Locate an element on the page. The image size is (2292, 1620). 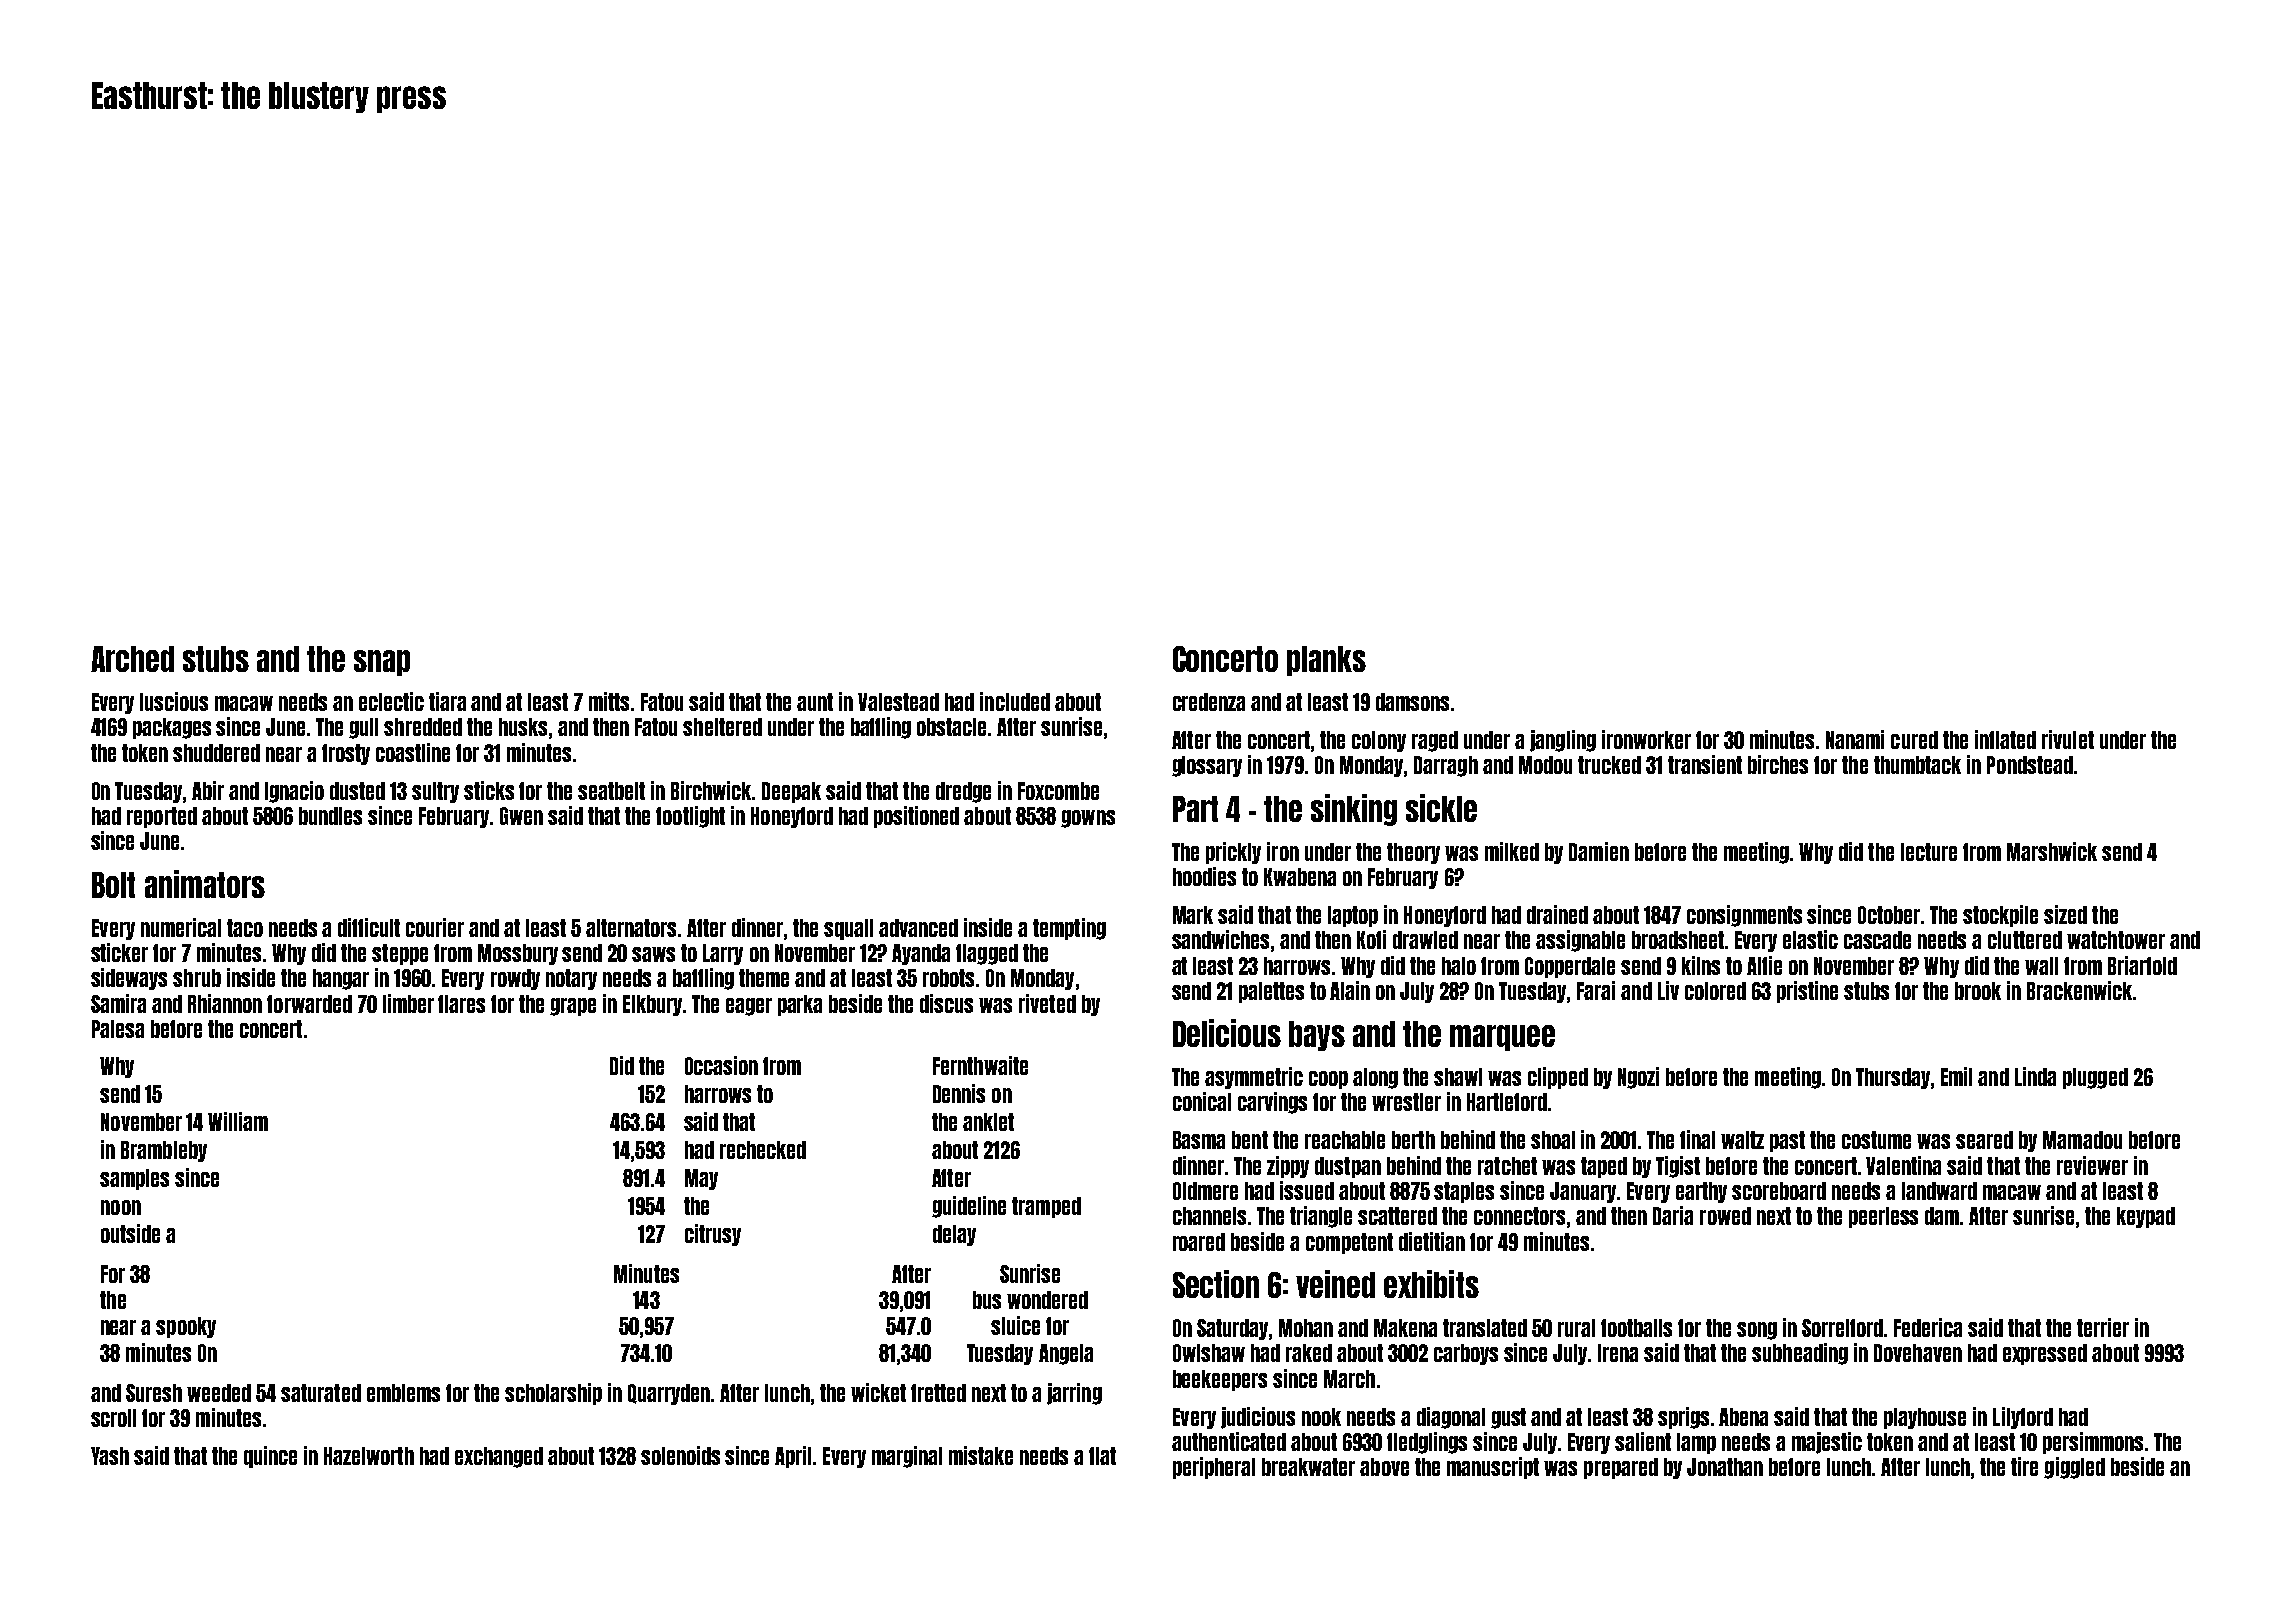
Liv is located at coordinates (1668, 990).
